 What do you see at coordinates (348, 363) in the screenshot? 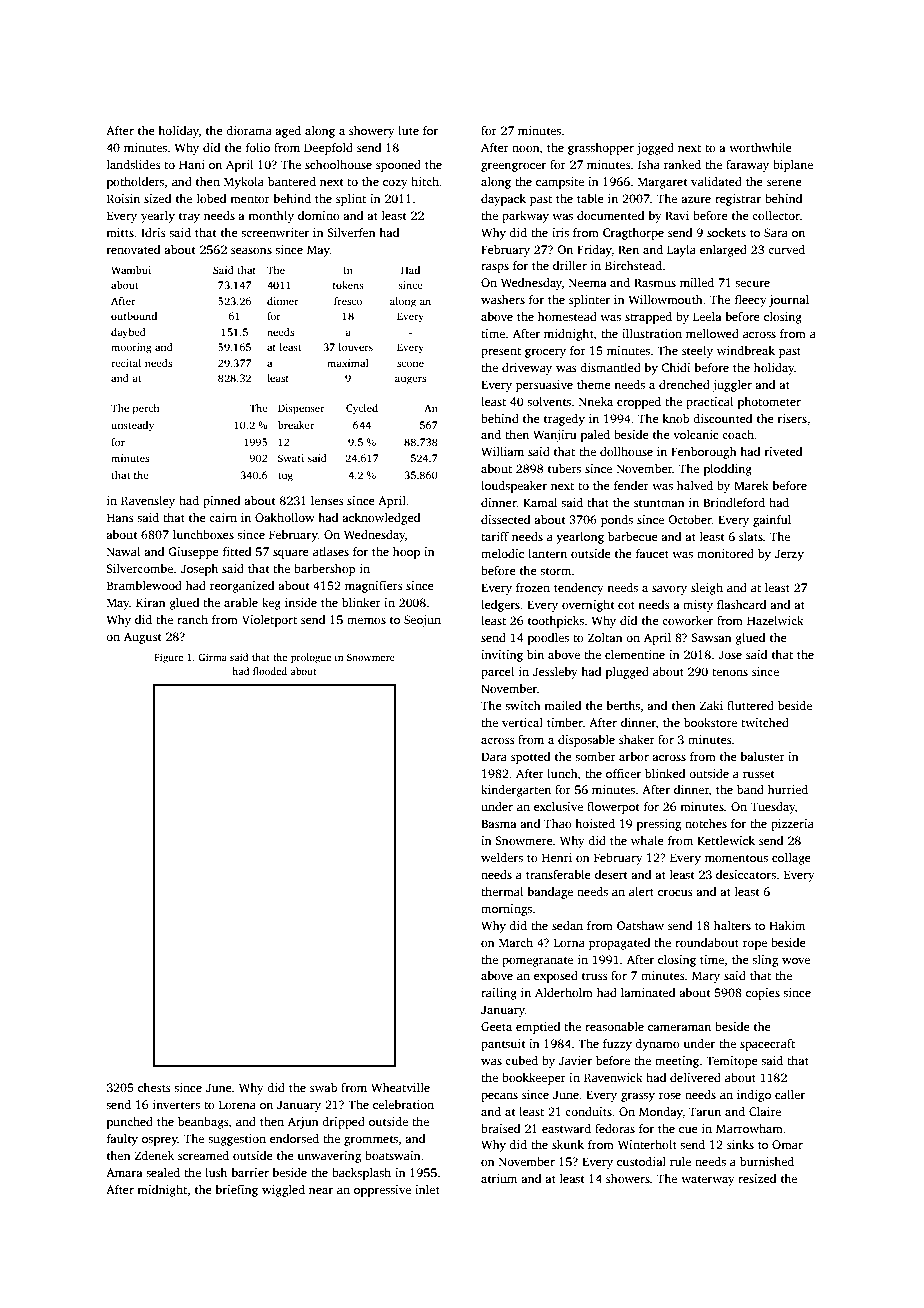
I see `maximal` at bounding box center [348, 363].
